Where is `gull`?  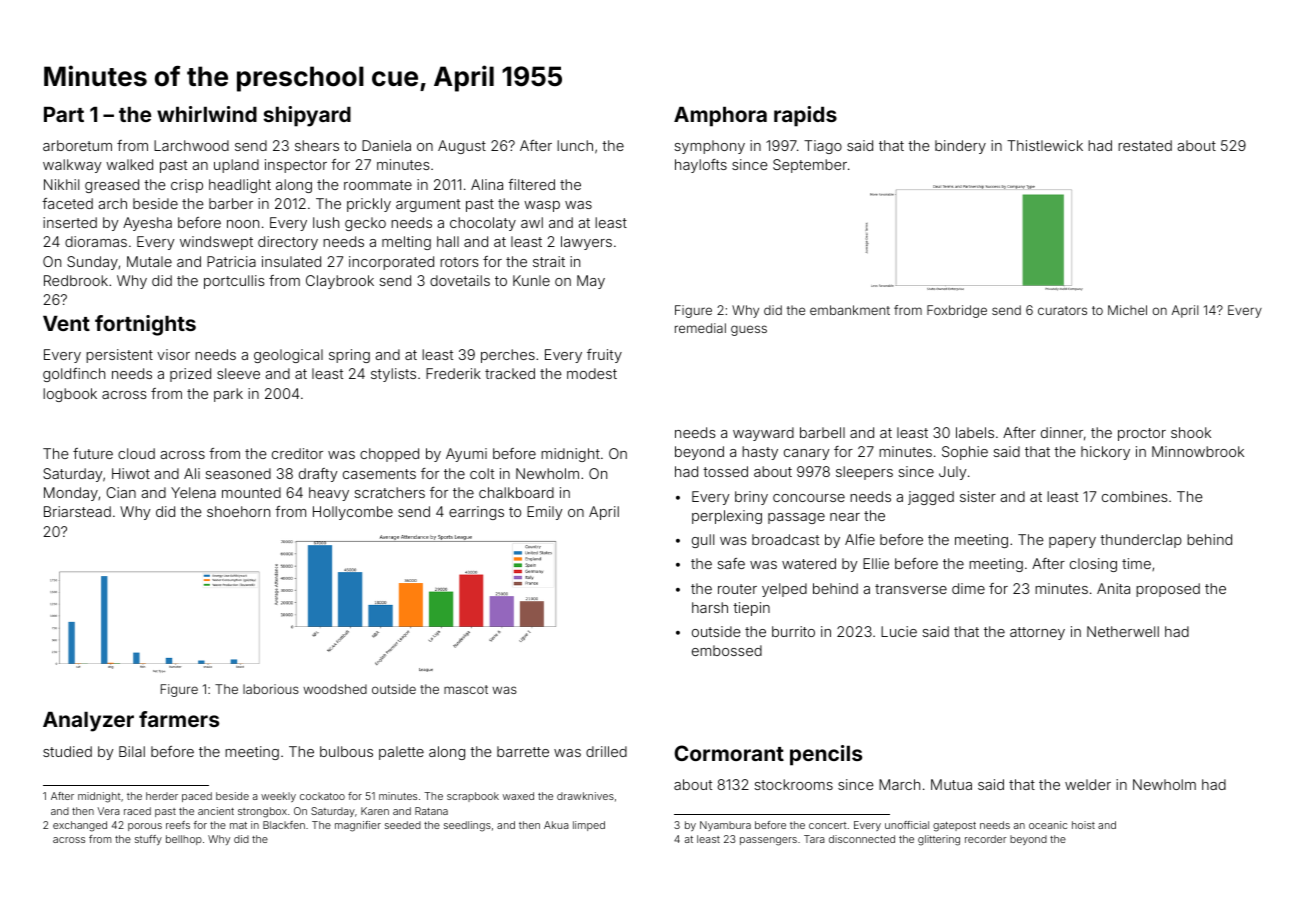
gull is located at coordinates (703, 541).
